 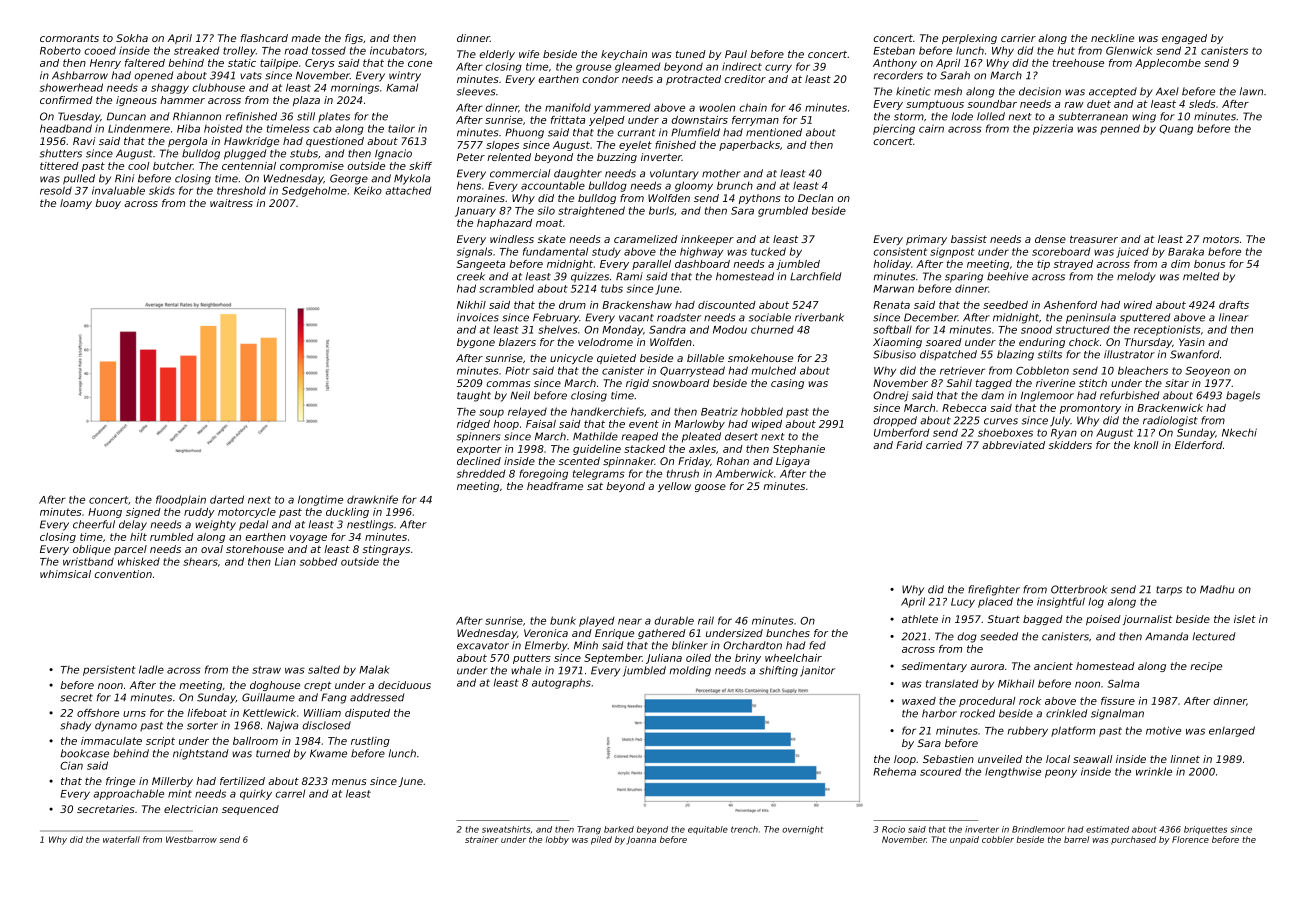 I want to click on Nikhil, so click(x=471, y=305).
